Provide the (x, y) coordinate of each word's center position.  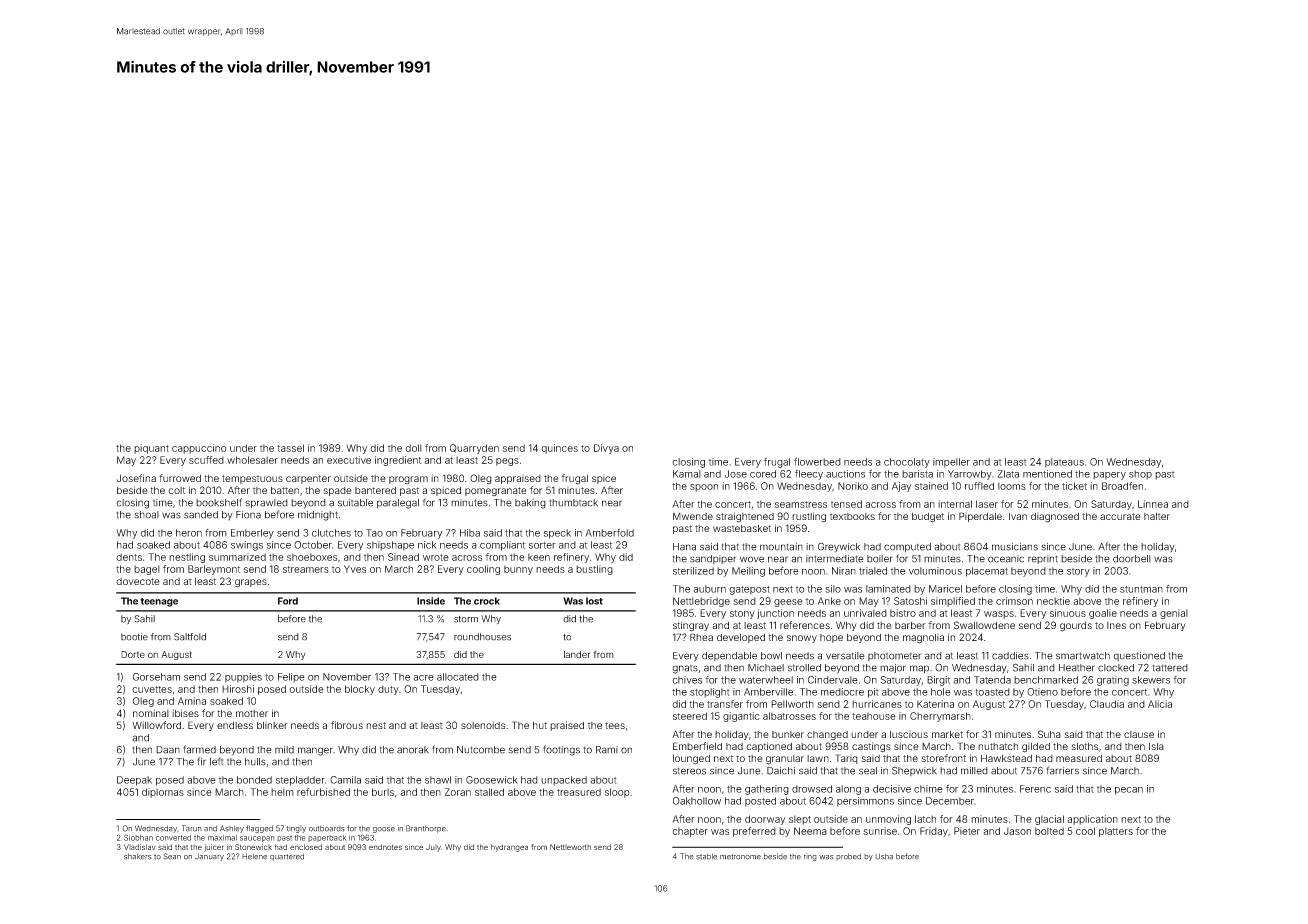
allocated (458, 677)
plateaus (1064, 463)
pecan (1129, 791)
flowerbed (817, 462)
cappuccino (199, 449)
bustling (594, 570)
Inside (431, 601)
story (1078, 572)
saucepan (257, 839)
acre (424, 678)
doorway (765, 820)
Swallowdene (984, 625)
